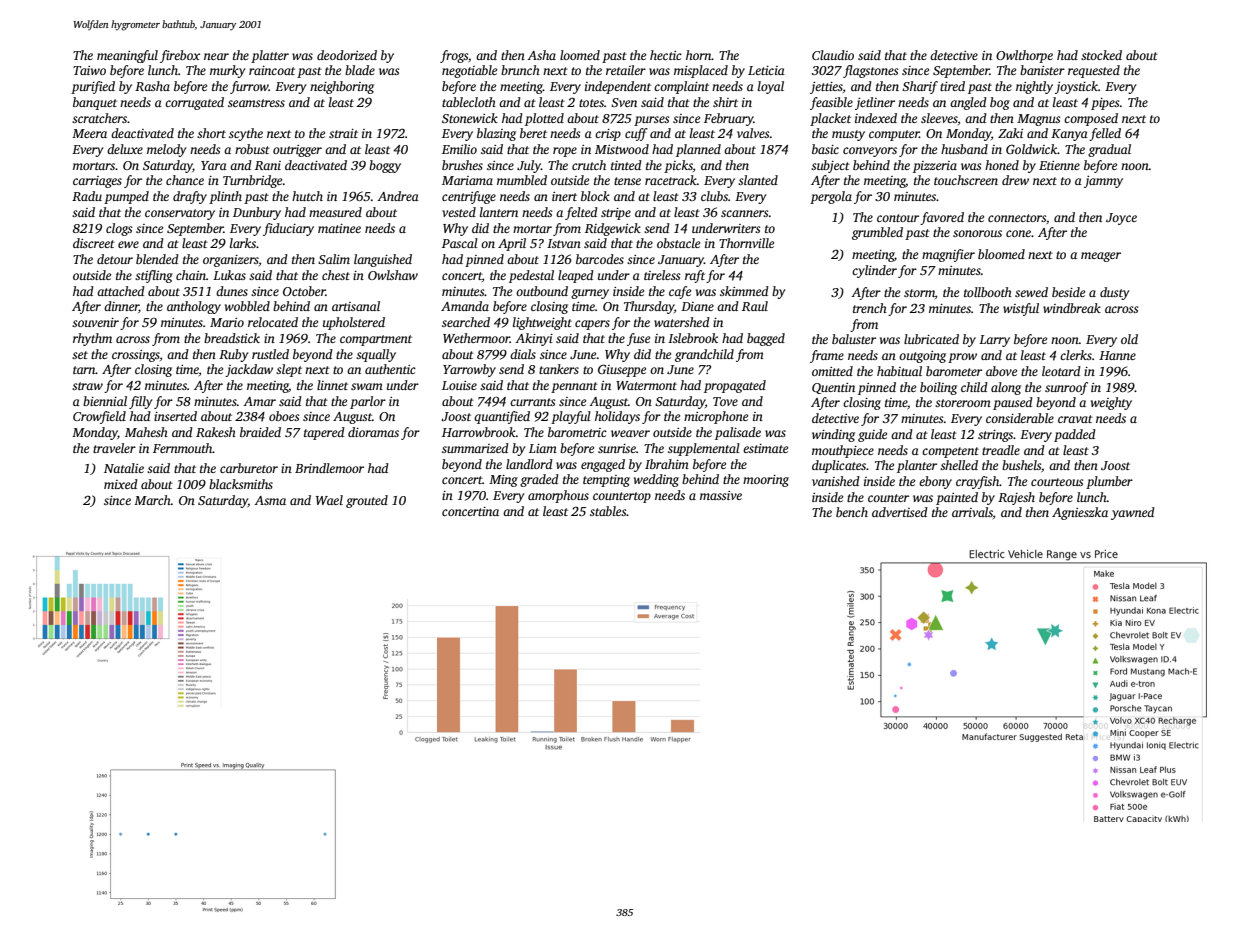 Image resolution: width=1233 pixels, height=952 pixels. What do you see at coordinates (121, 484) in the page?
I see `mixed` at bounding box center [121, 484].
